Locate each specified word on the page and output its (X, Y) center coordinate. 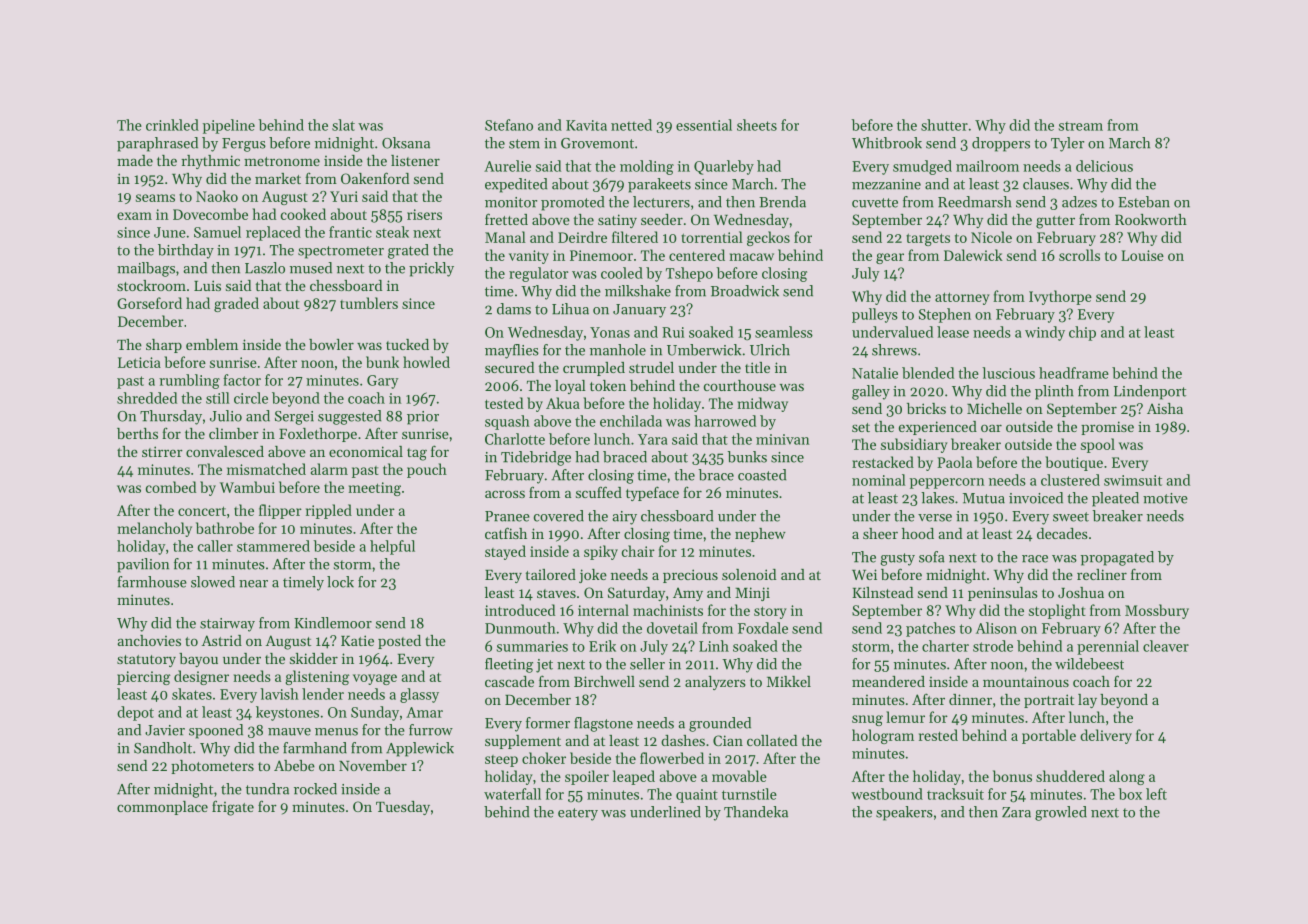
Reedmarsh (975, 202)
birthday (186, 251)
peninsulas (1003, 594)
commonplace (162, 808)
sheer (880, 533)
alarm (329, 469)
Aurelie (507, 166)
